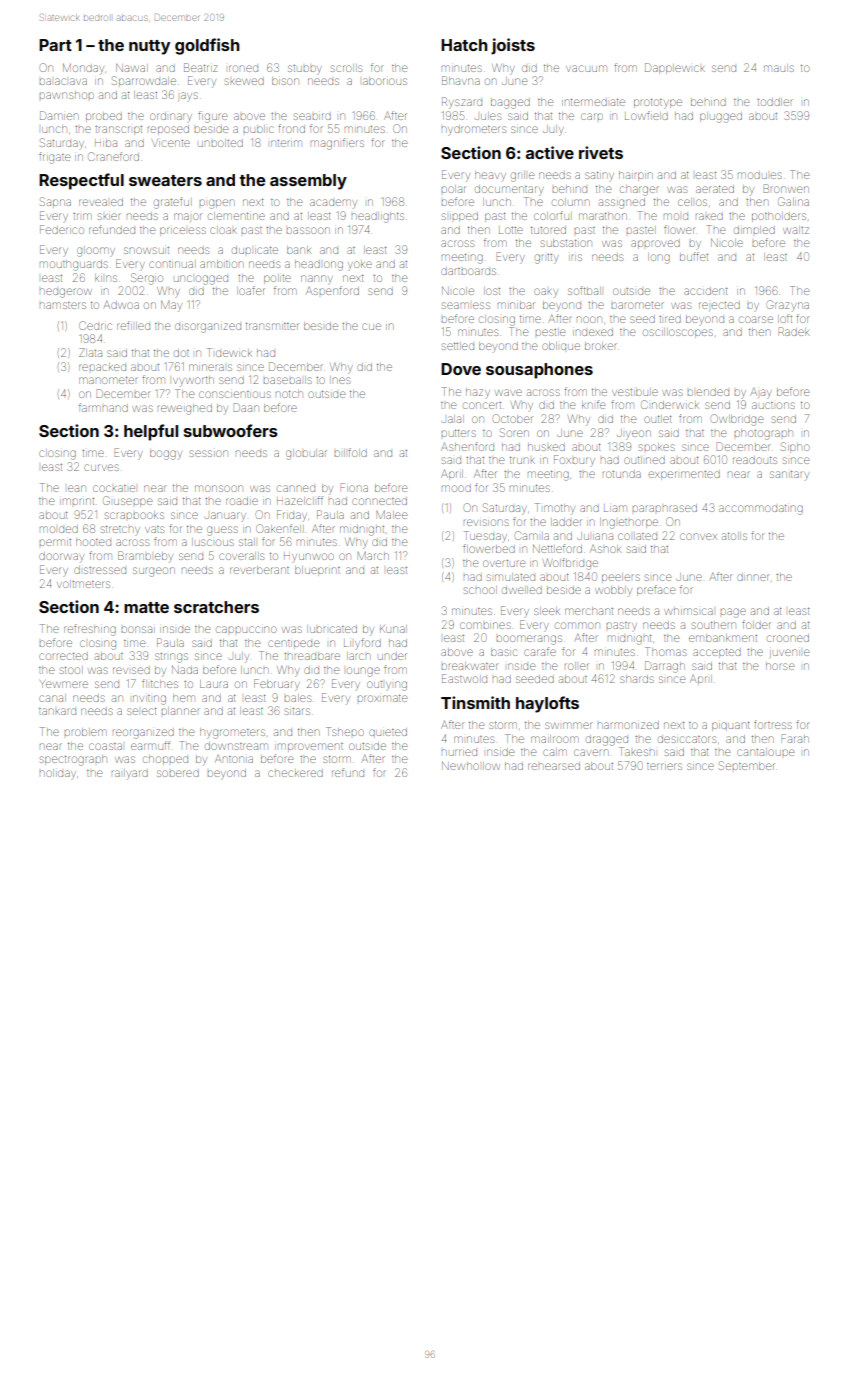 The width and height of the page is (849, 1400). I want to click on bassoon, so click(308, 230).
